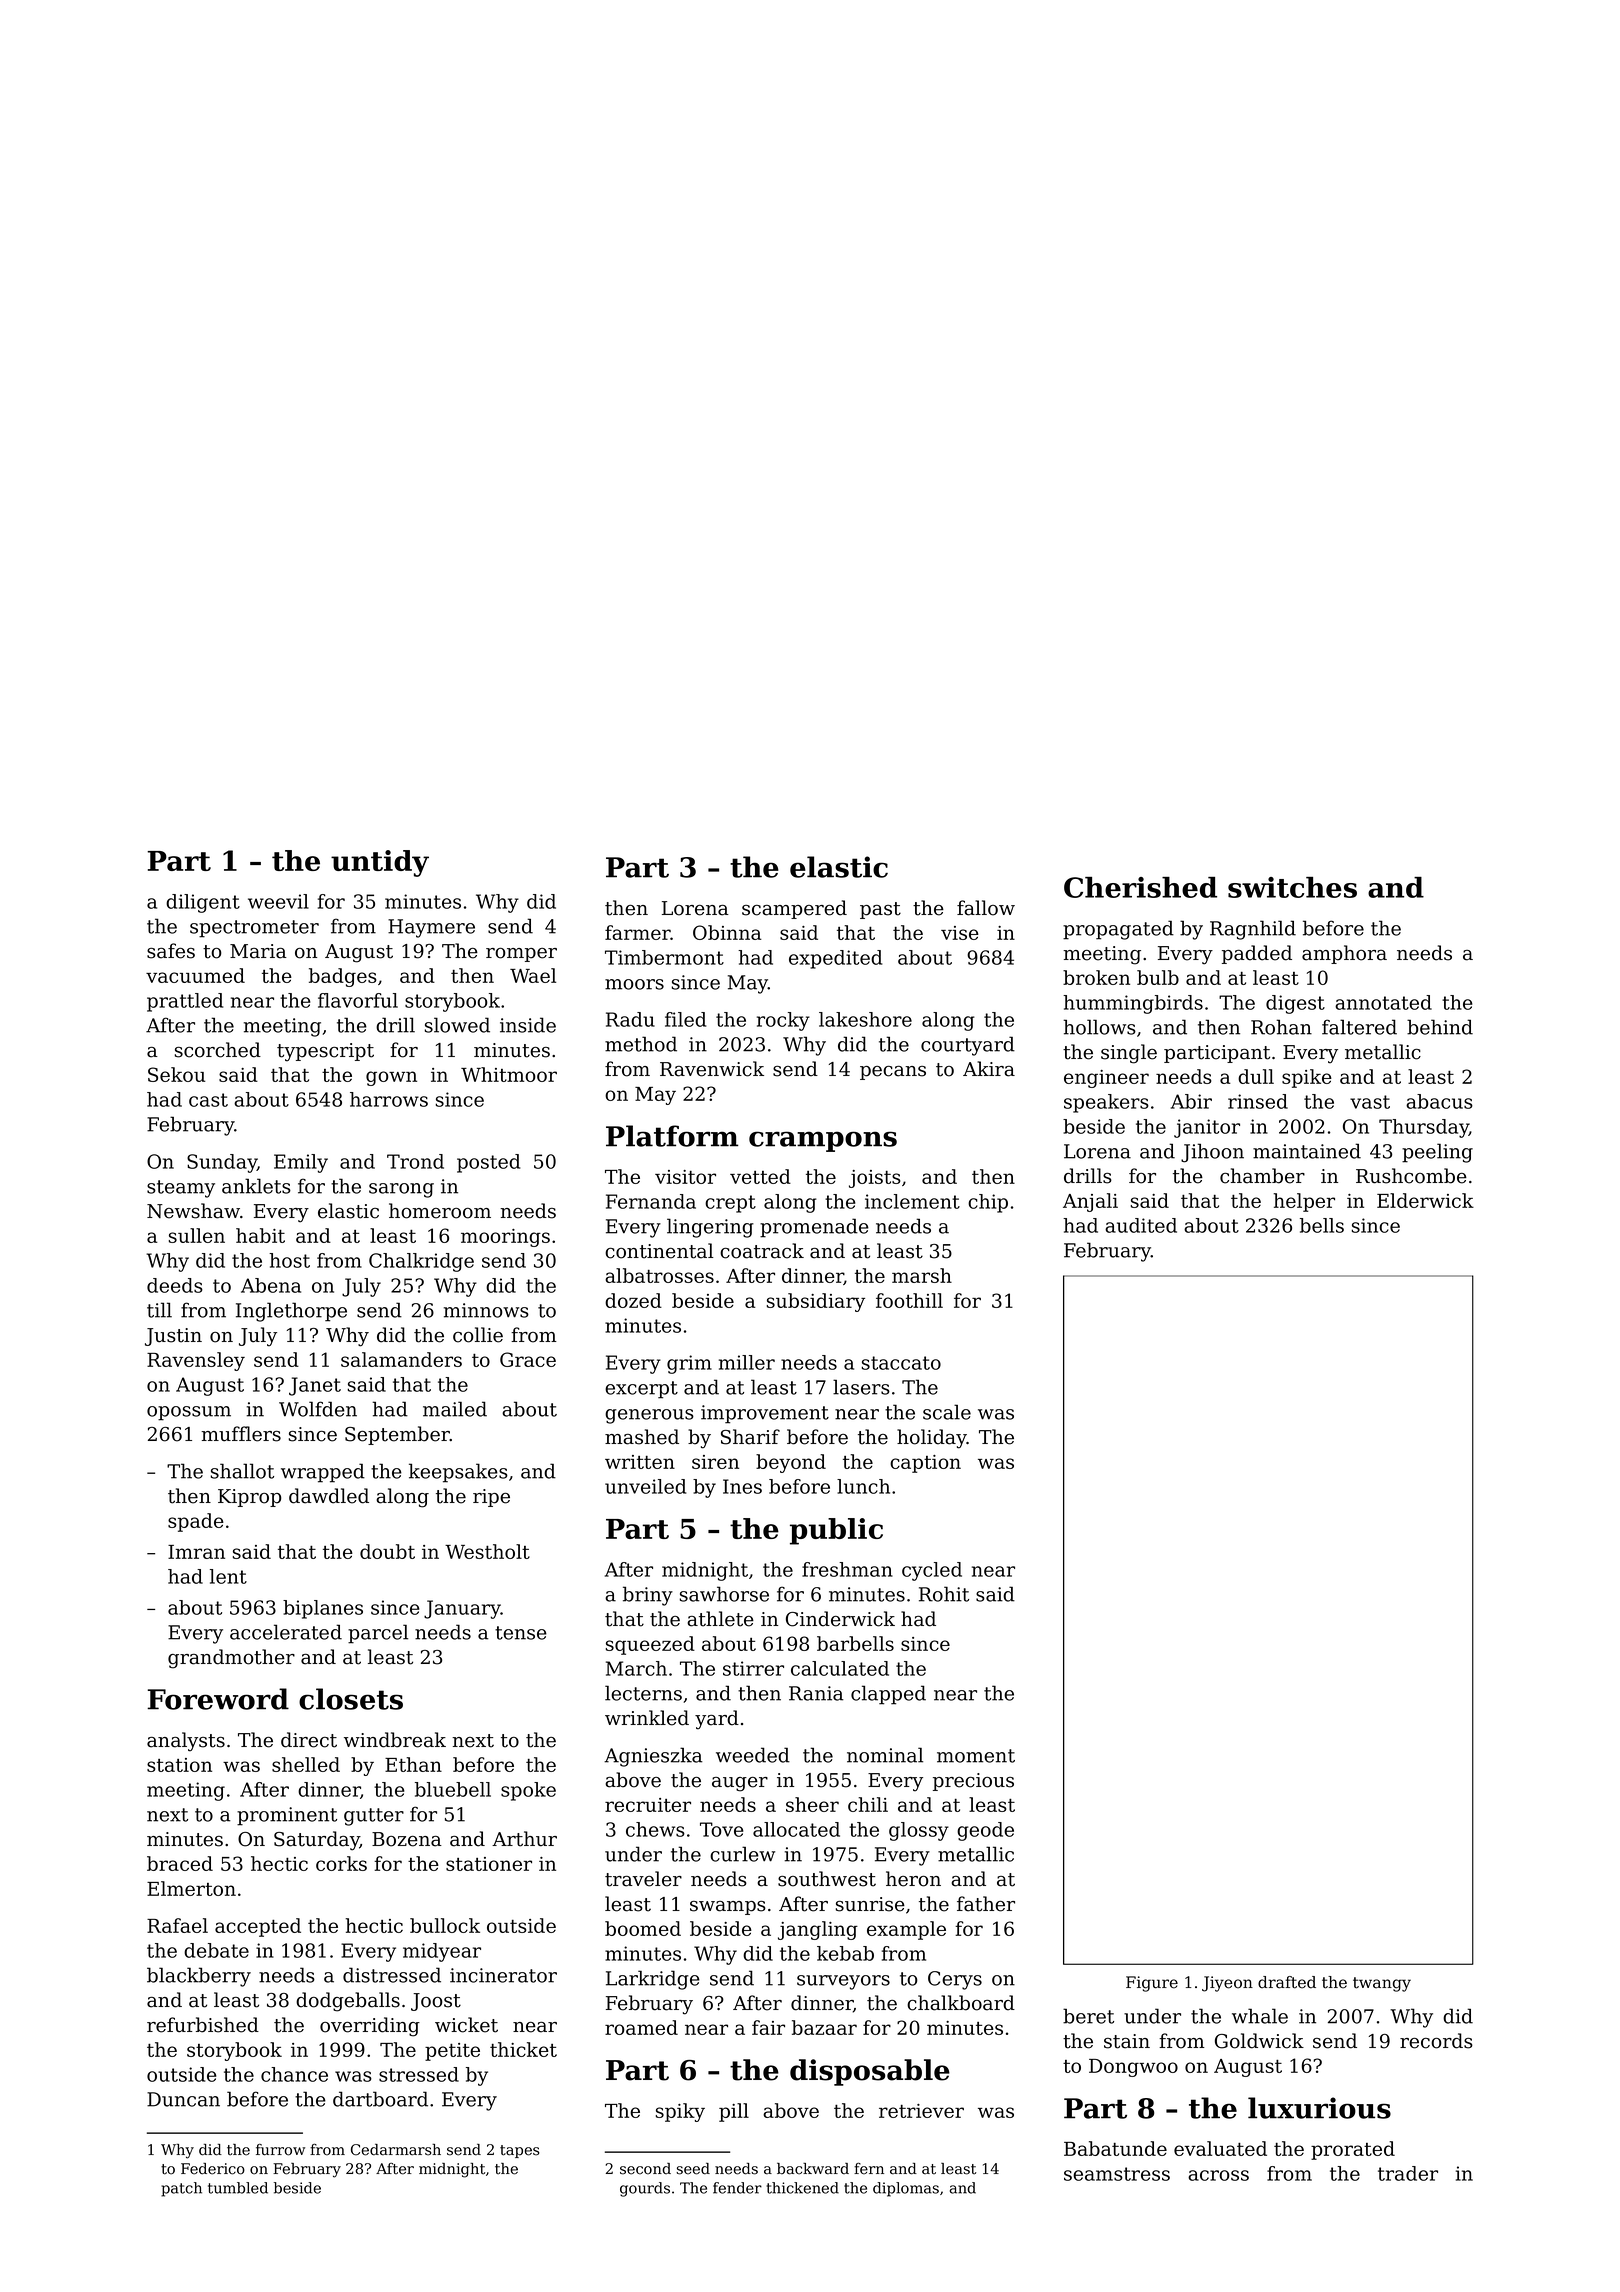 The image size is (1620, 2292). I want to click on gourds, so click(645, 2189).
